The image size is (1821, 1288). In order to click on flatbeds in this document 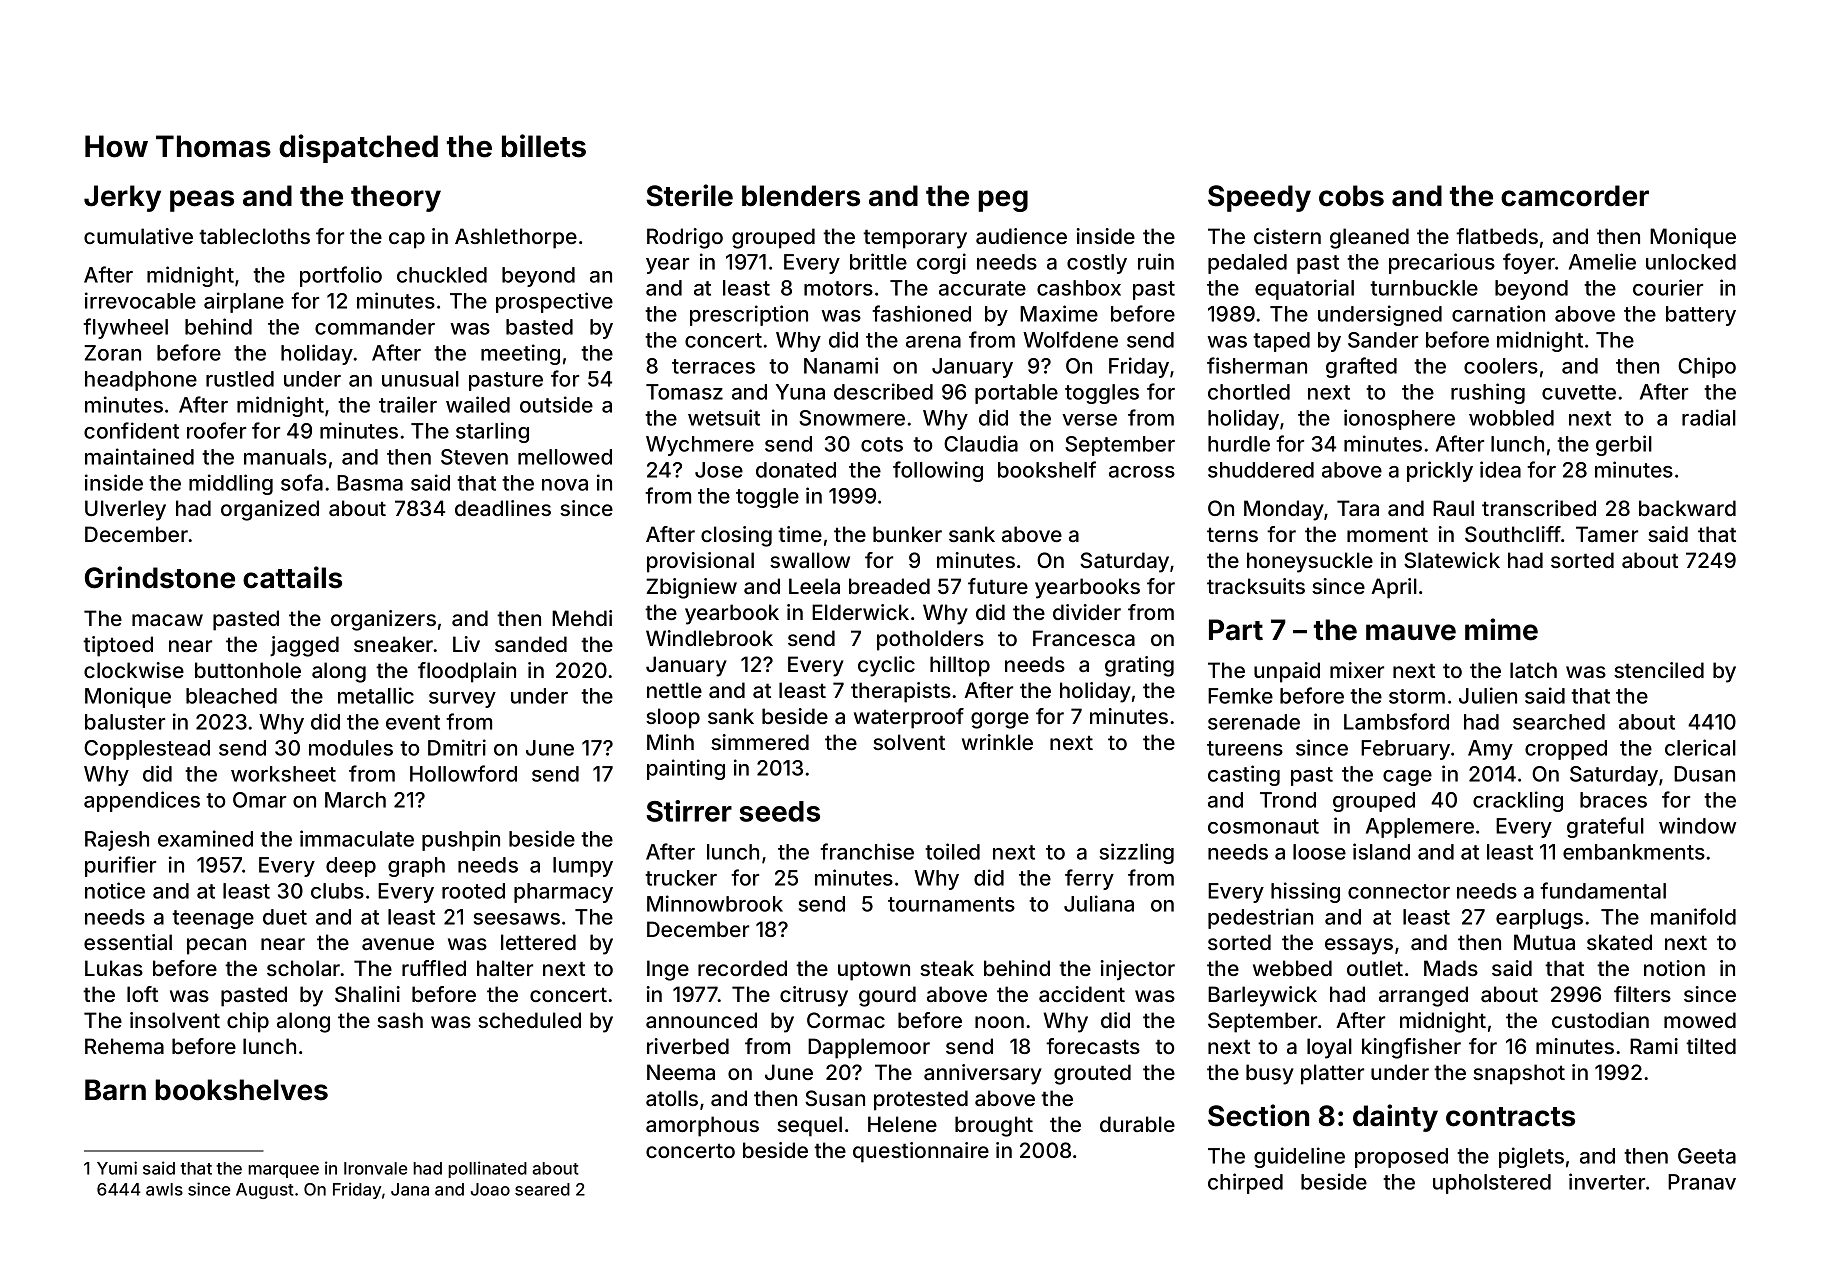, I will do `click(1497, 236)`.
